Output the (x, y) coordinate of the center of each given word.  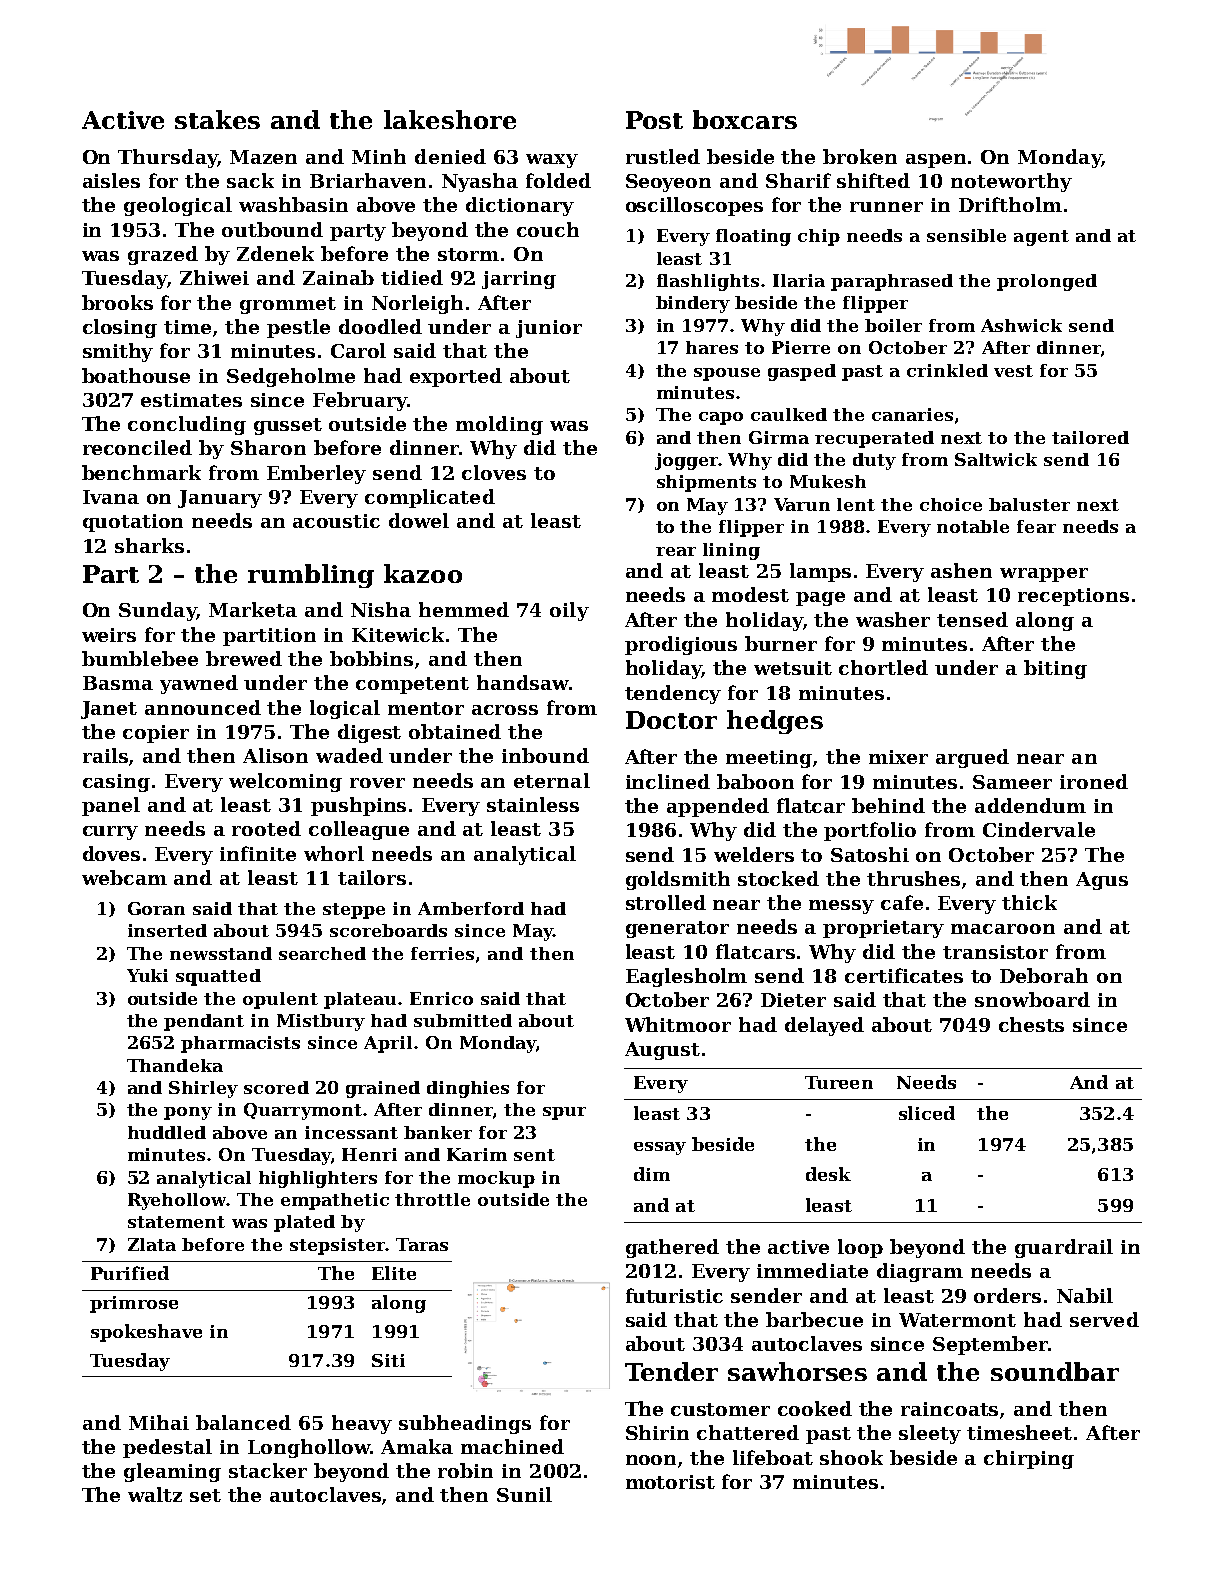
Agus (1102, 881)
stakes (217, 119)
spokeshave (146, 1333)
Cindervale (1039, 829)
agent (1041, 238)
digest (369, 733)
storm (468, 254)
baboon (755, 781)
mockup (496, 1179)
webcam (124, 877)
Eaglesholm (686, 977)
